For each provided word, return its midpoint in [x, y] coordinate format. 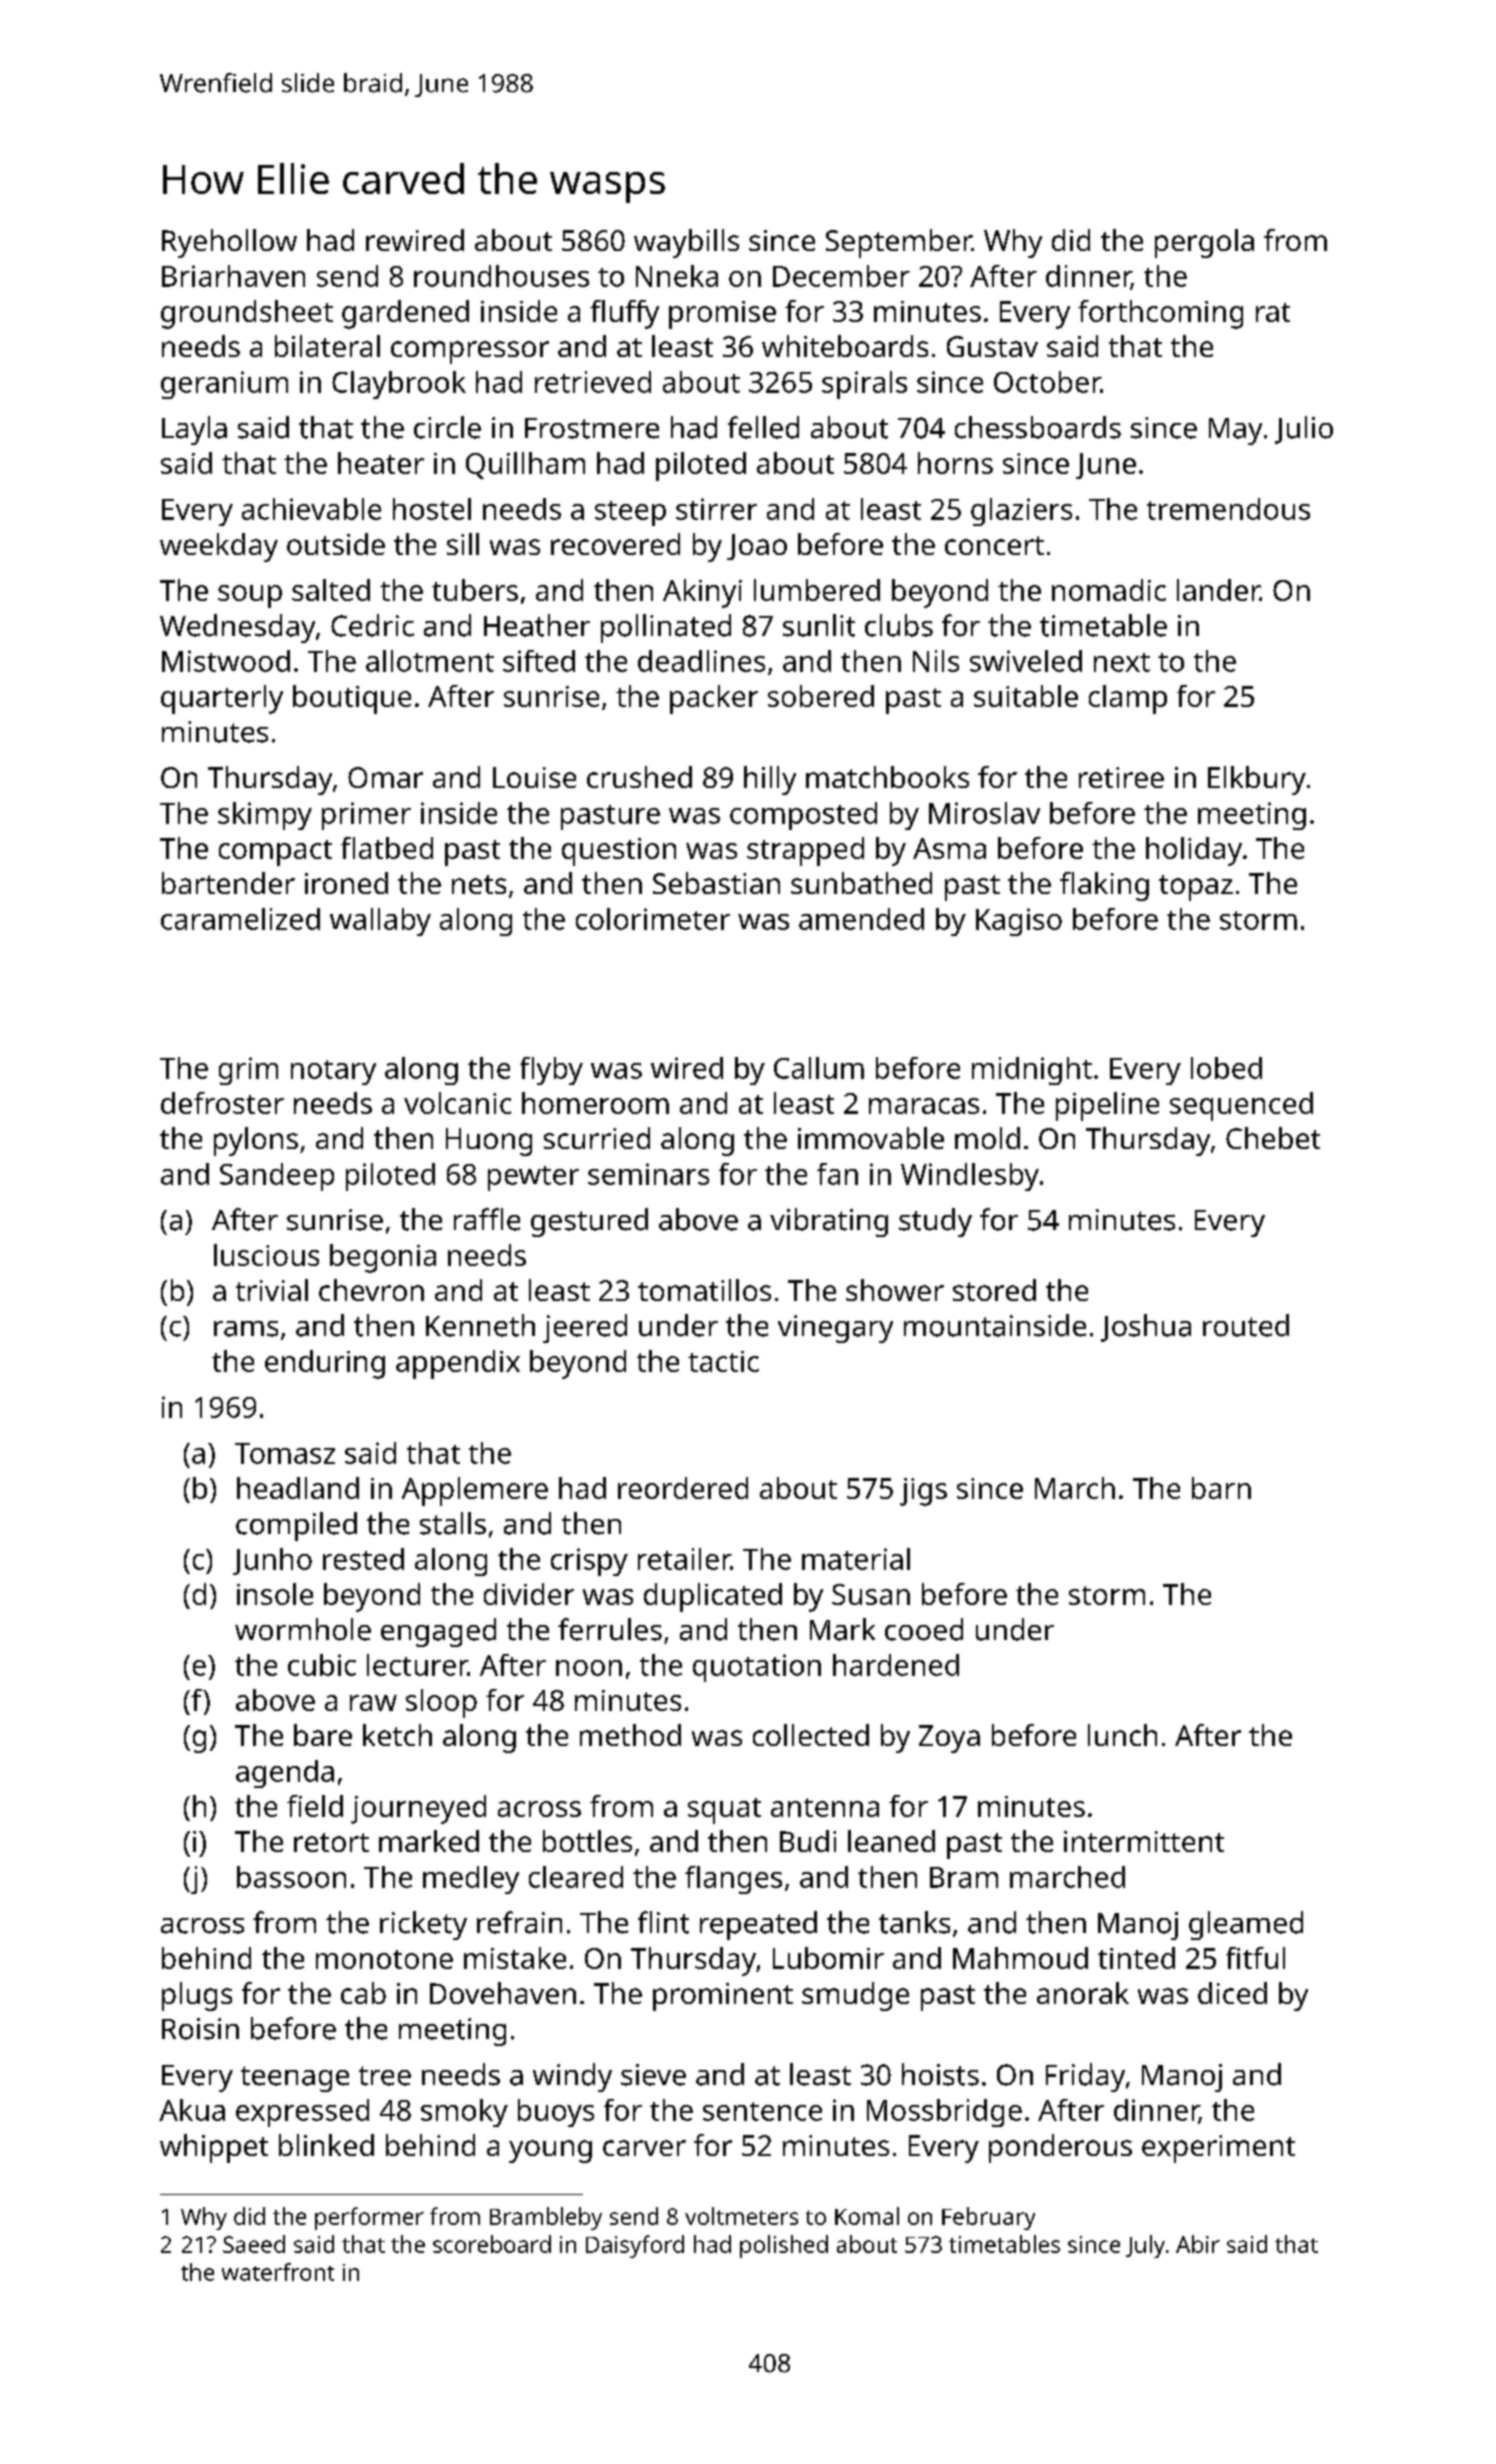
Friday [1085, 2077]
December [841, 276]
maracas [924, 1106]
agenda [285, 1774]
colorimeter [653, 919]
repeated [758, 1925]
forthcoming [1160, 314]
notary [333, 1072]
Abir [1198, 2244]
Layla [194, 430]
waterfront [278, 2272]
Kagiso [1019, 922]
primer [366, 816]
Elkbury [1257, 780]
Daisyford [635, 2246]
